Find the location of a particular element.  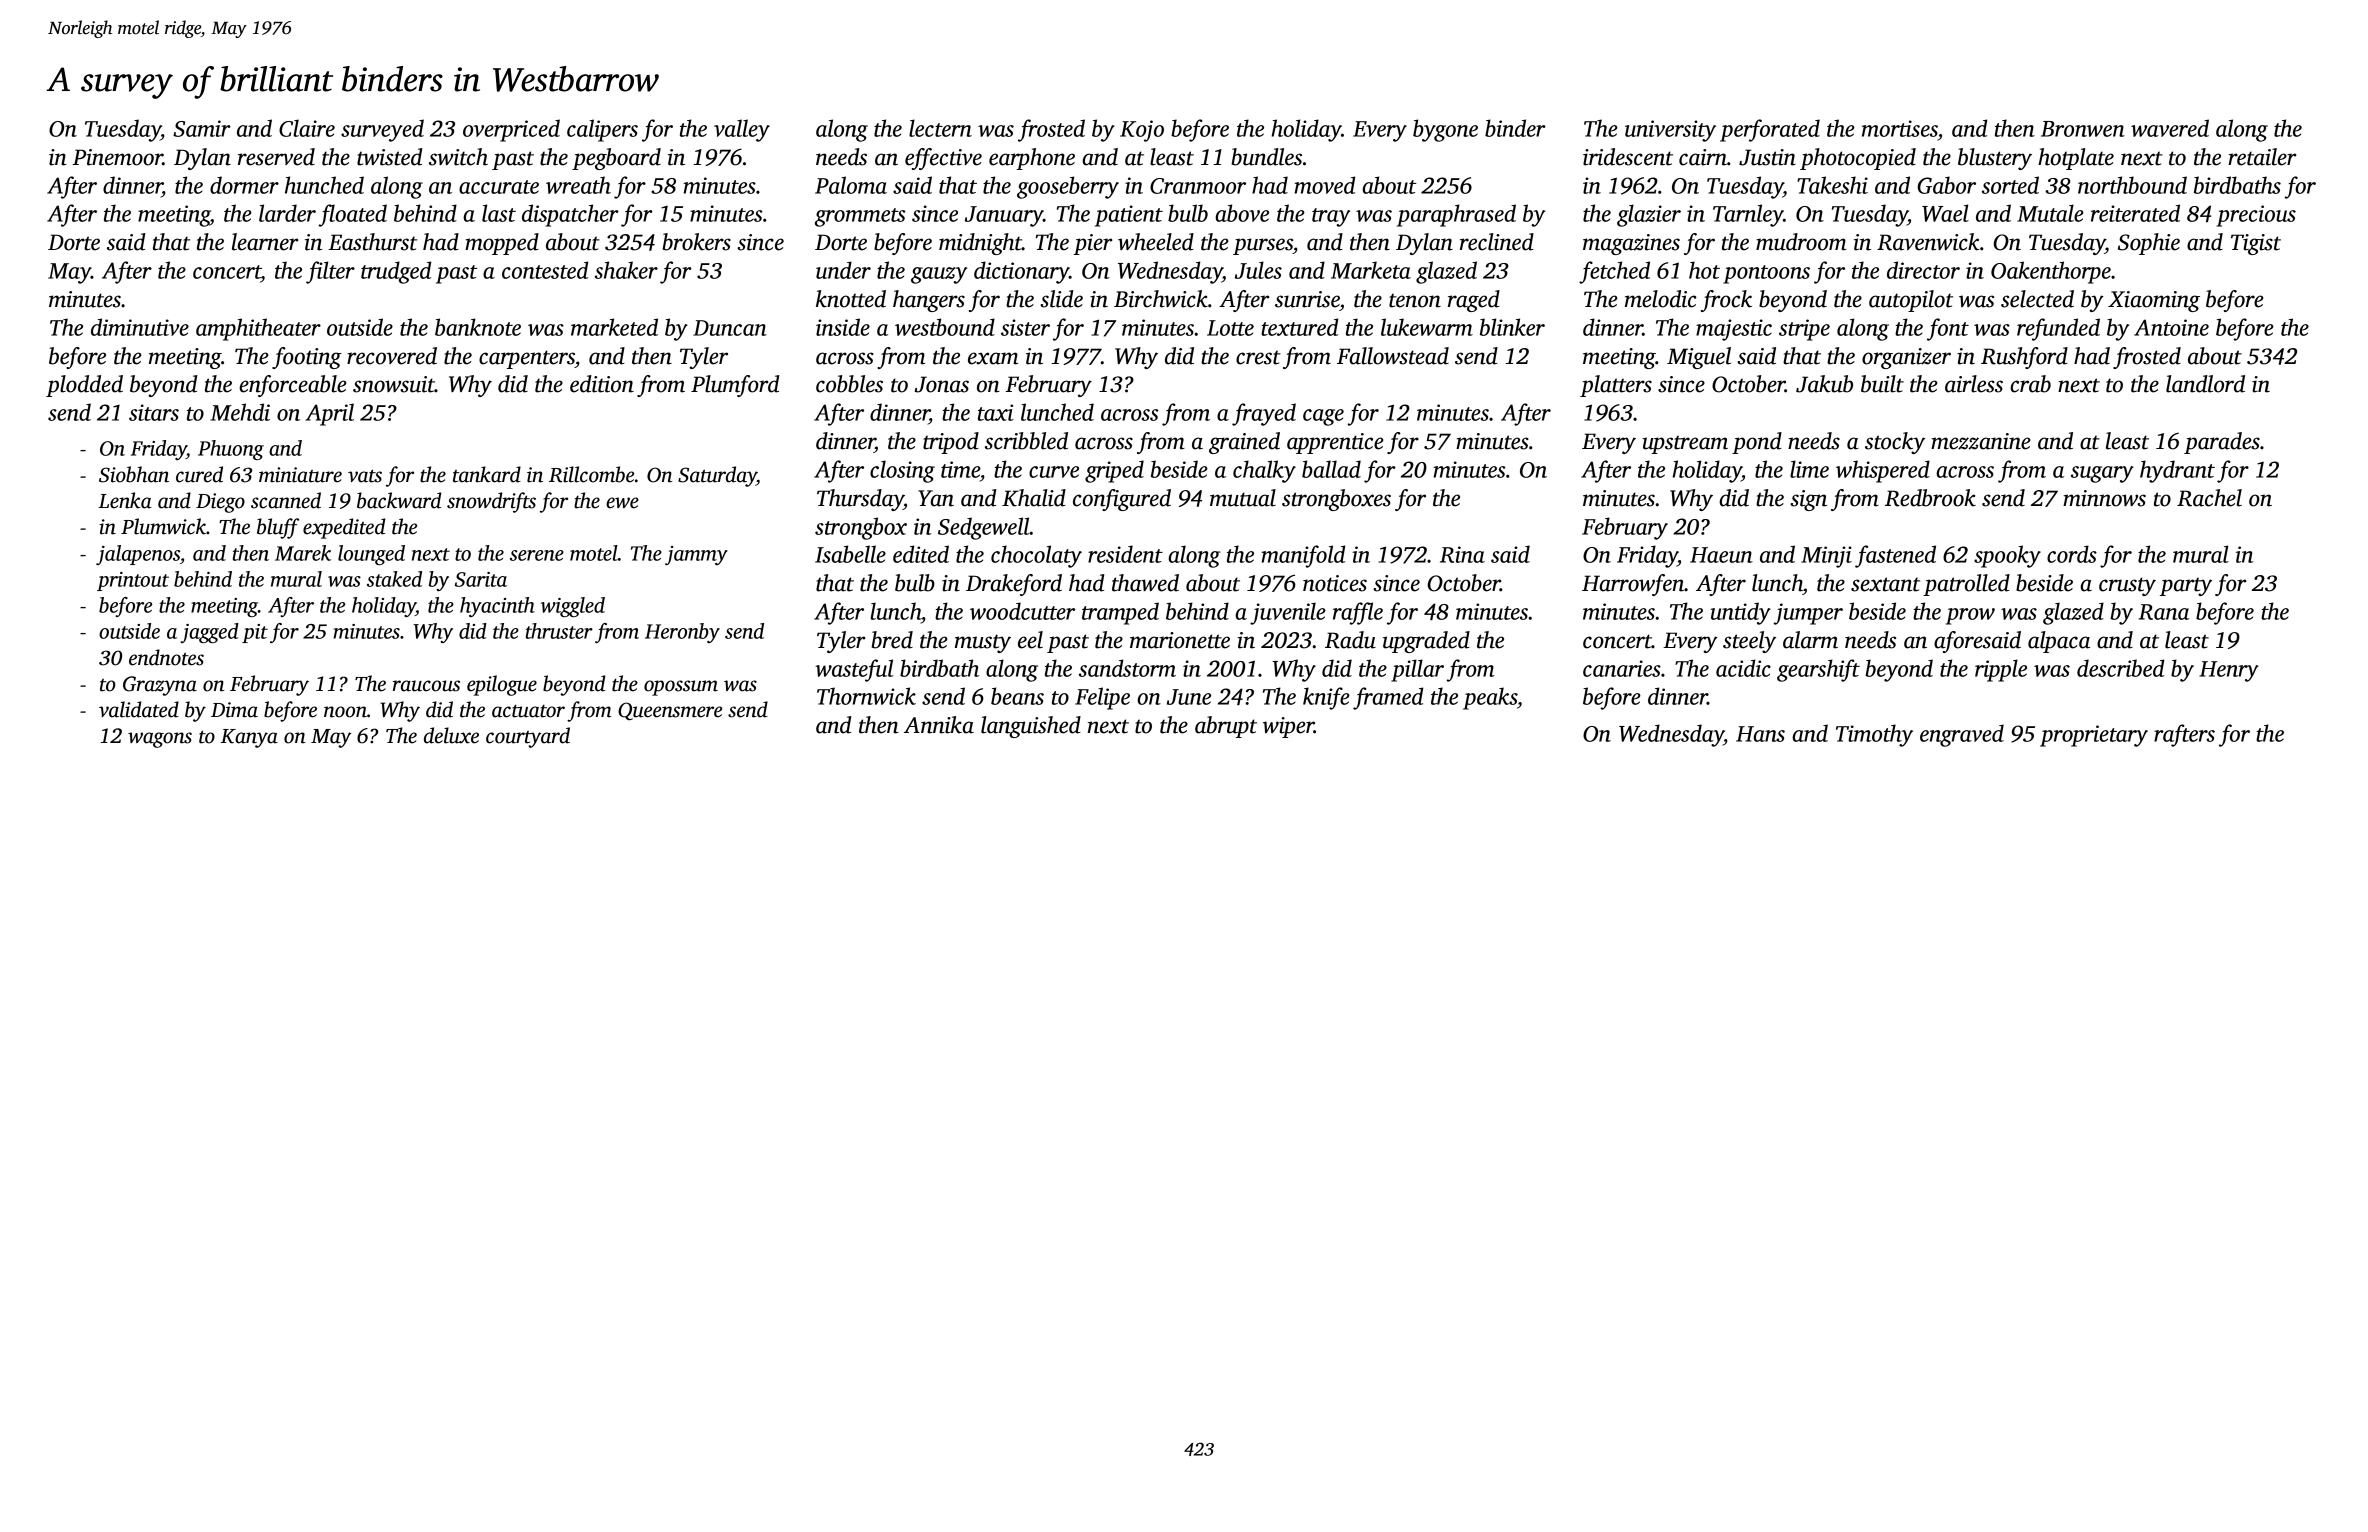

bygone is located at coordinates (1445, 130).
